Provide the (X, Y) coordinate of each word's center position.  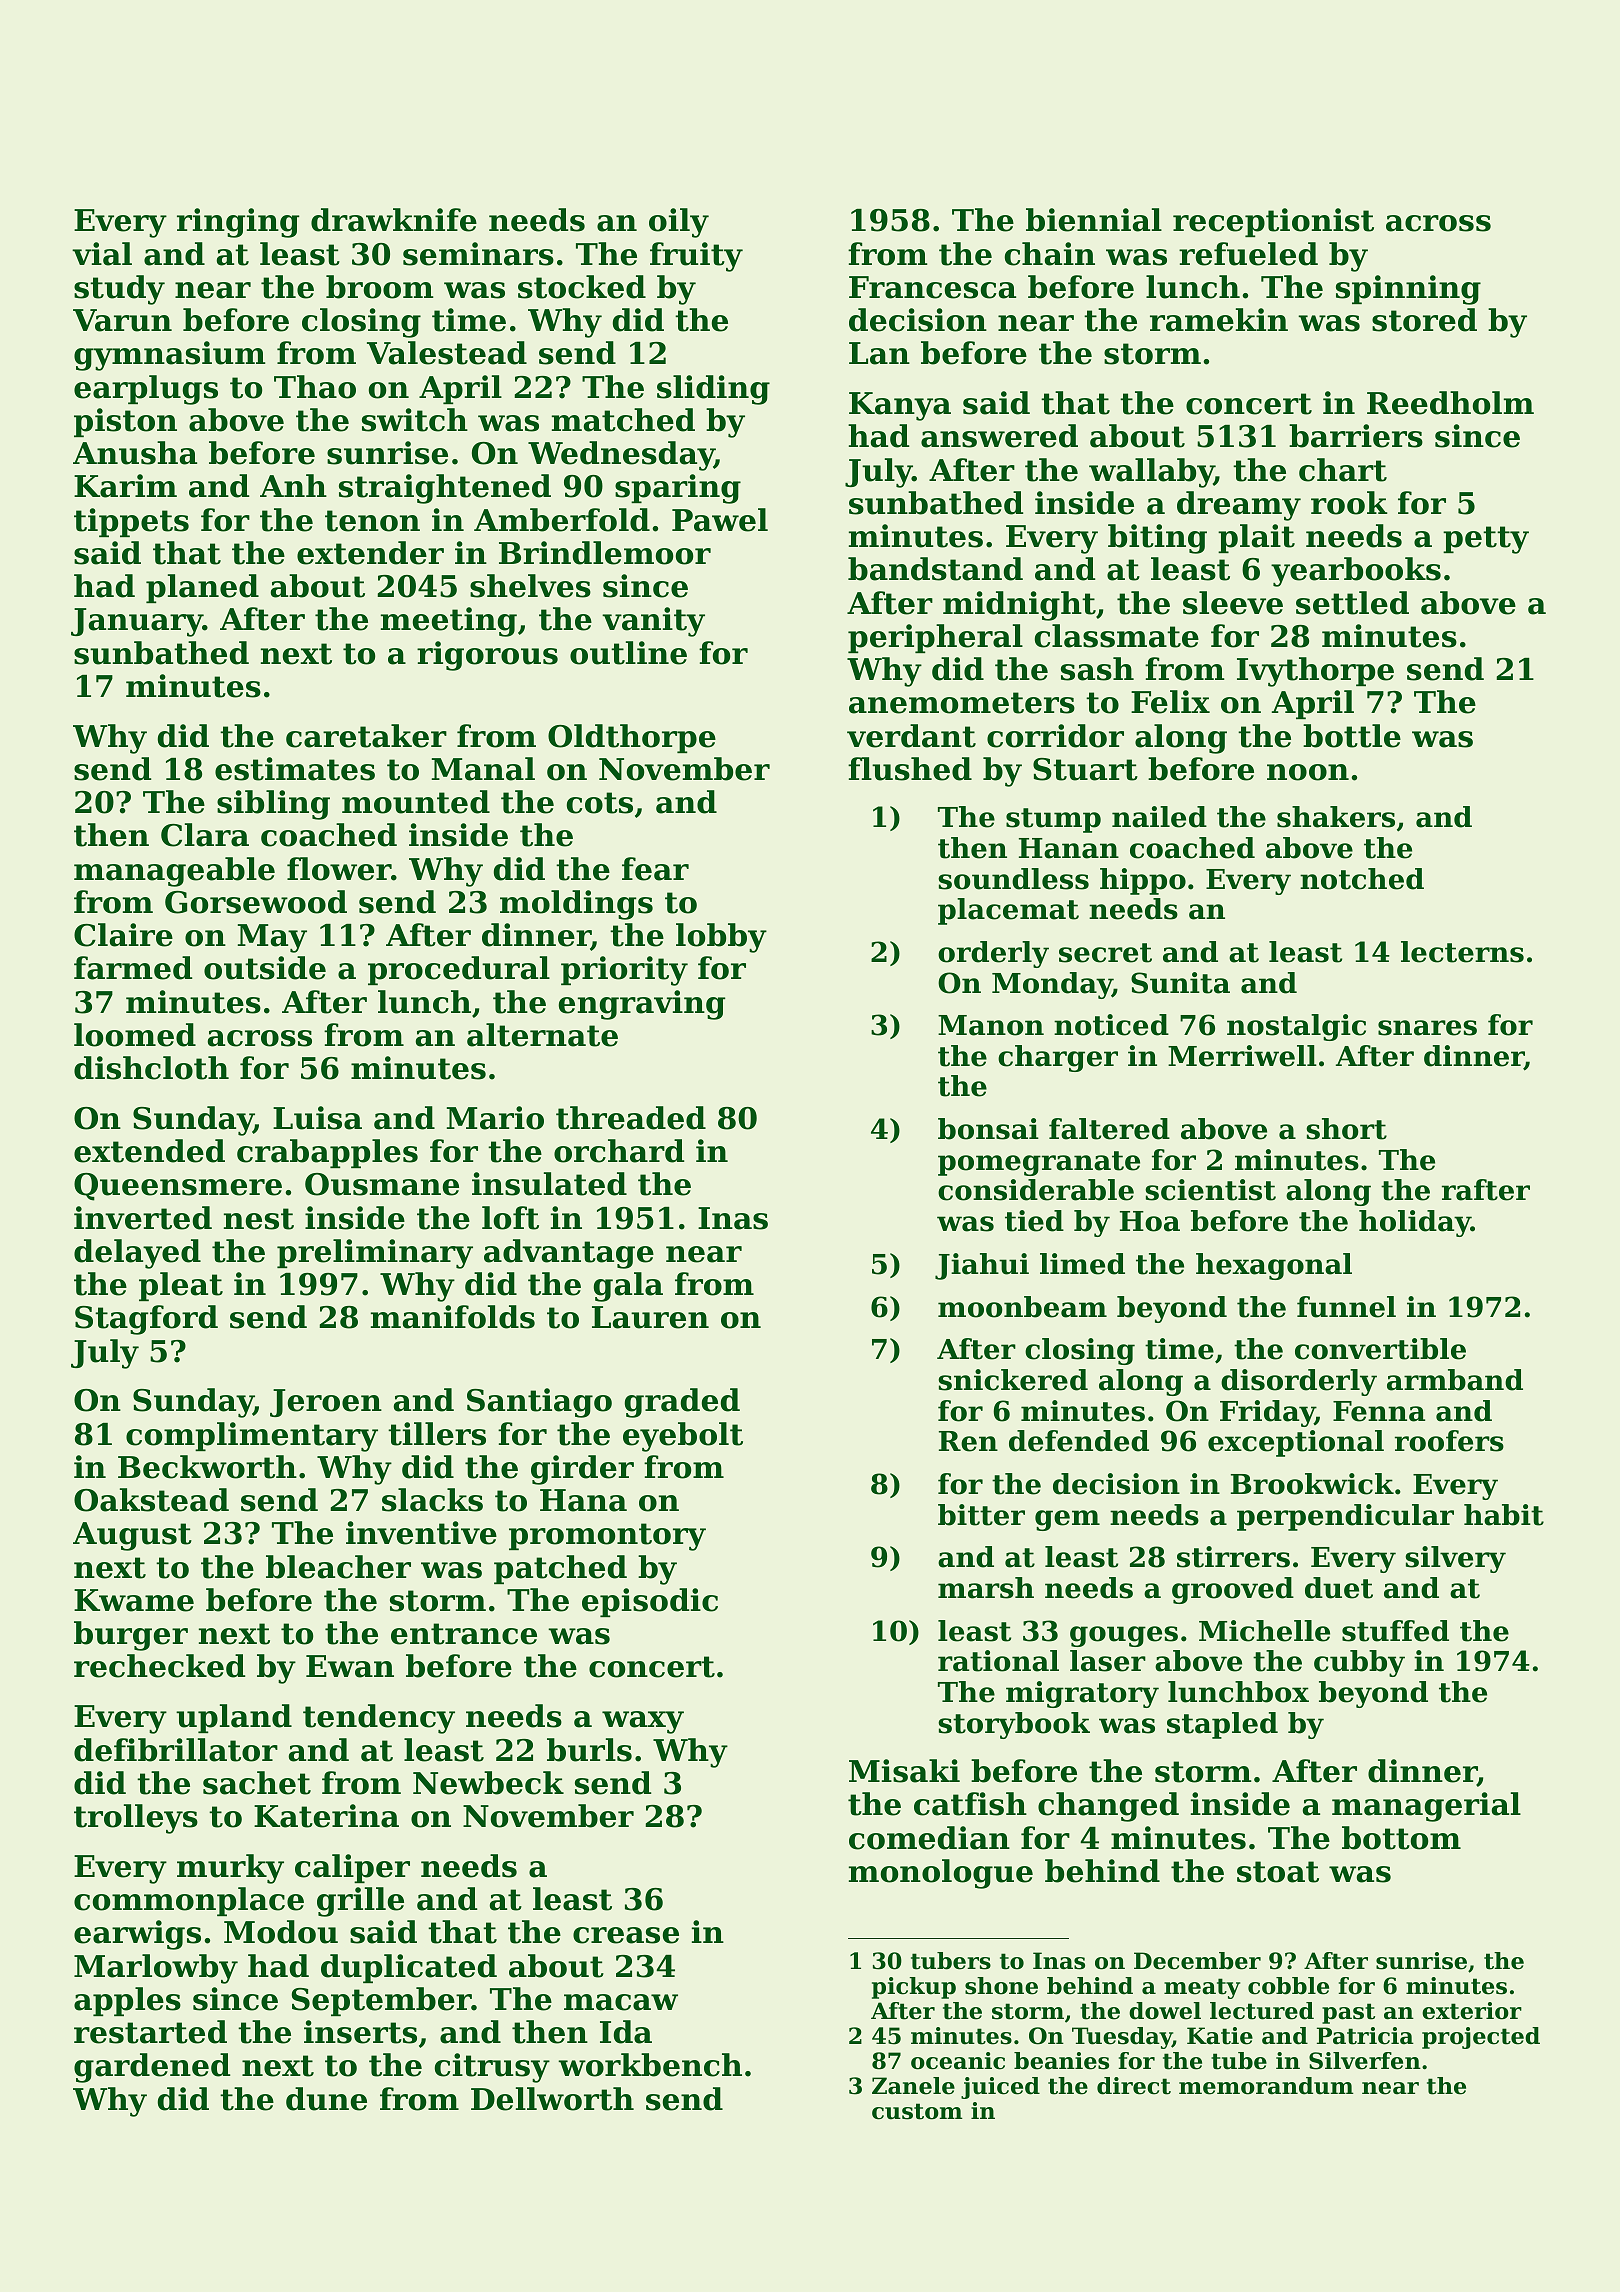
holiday (1415, 1223)
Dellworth (552, 2099)
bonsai (988, 1129)
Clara (205, 835)
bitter (981, 1515)
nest (259, 1219)
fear (655, 869)
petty (1486, 540)
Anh (293, 485)
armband (1455, 1380)
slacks (432, 1500)
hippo (1143, 881)
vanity (653, 622)
